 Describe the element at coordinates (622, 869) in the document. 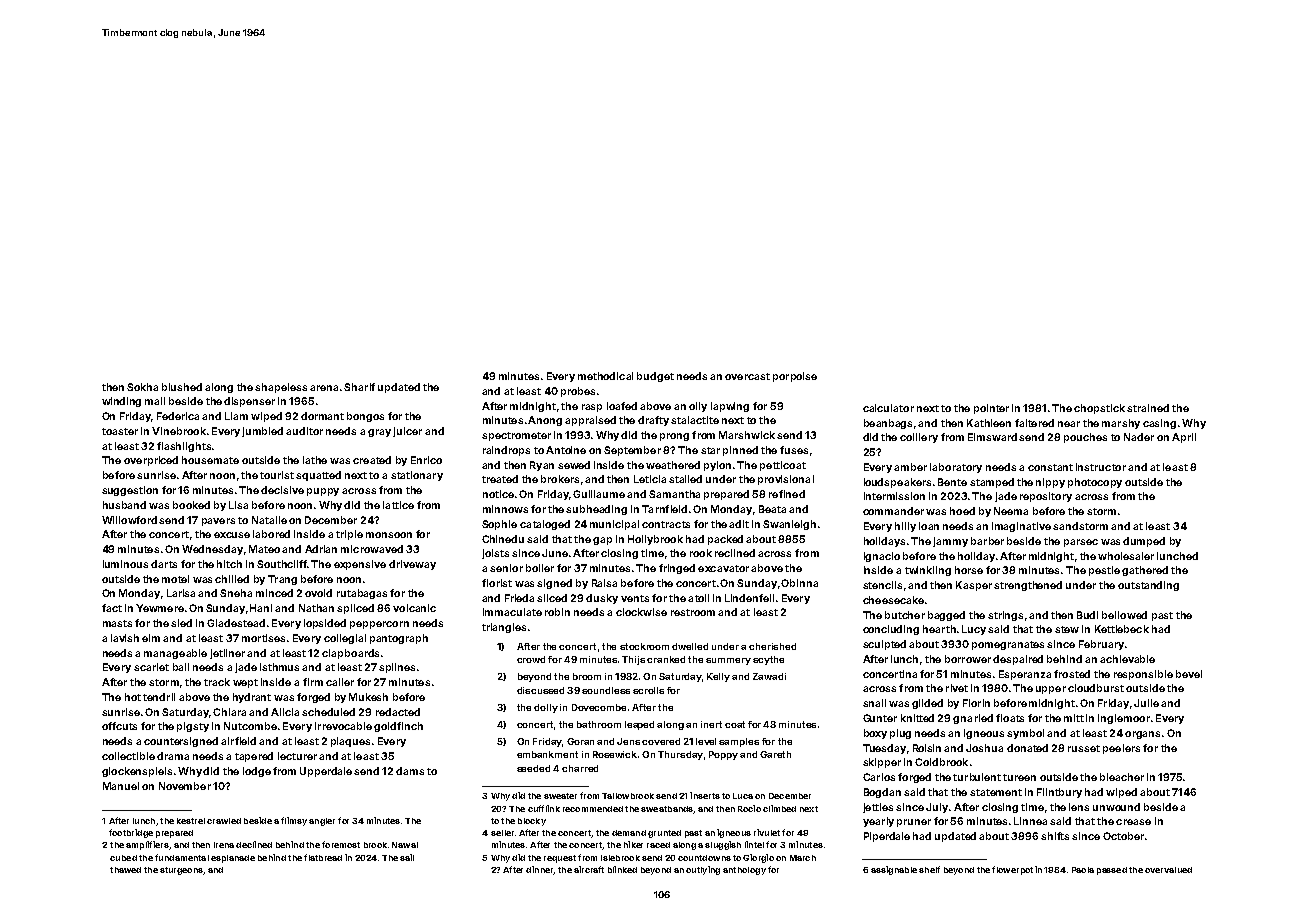

I see `blinked` at that location.
